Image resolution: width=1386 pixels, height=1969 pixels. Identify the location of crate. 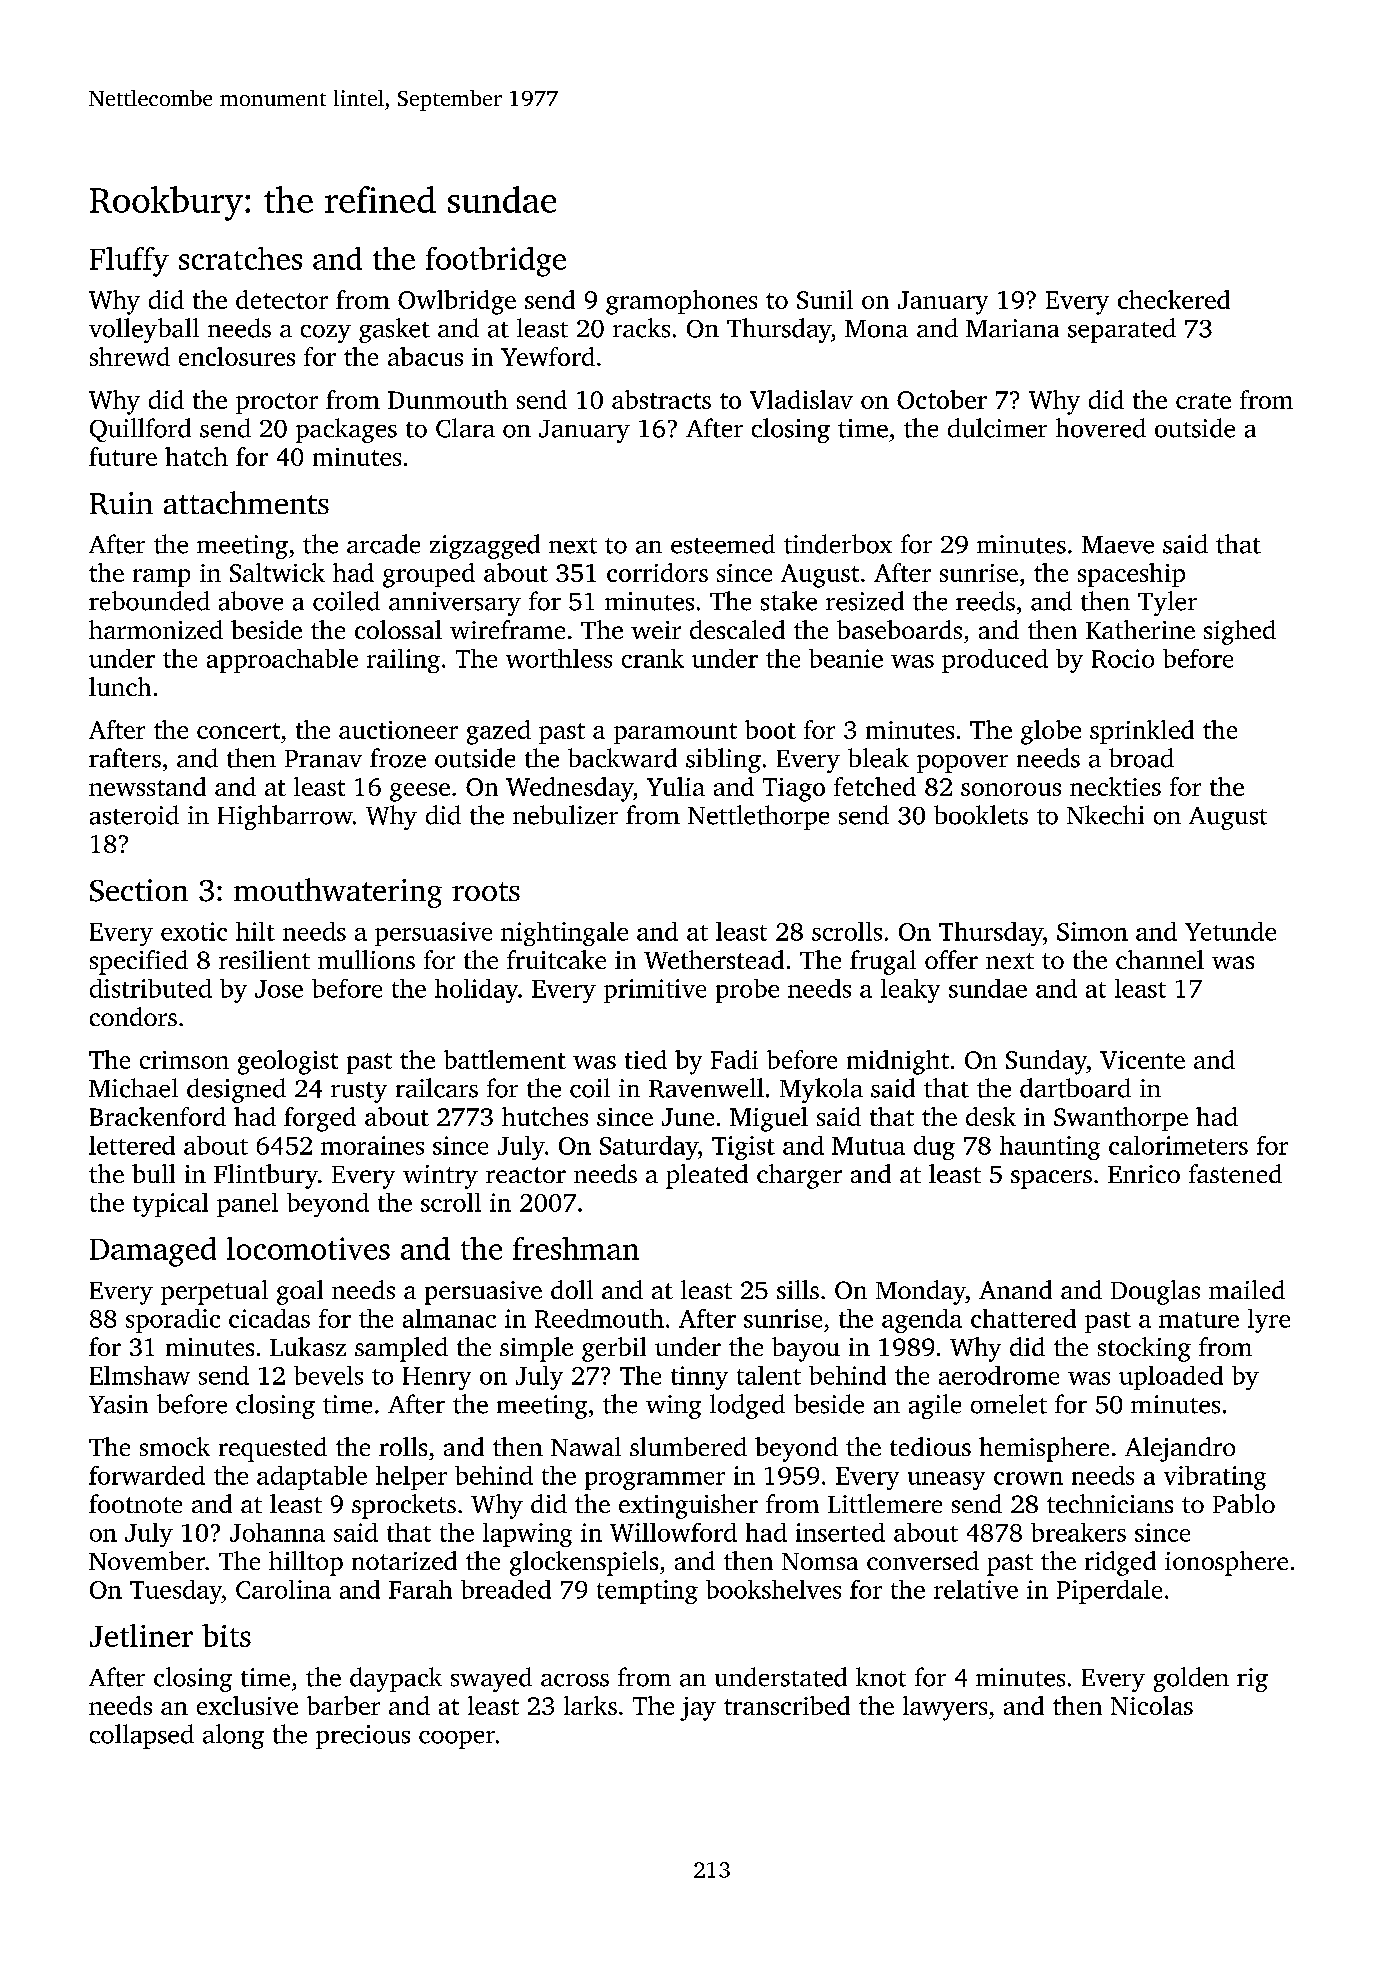
(1203, 401).
